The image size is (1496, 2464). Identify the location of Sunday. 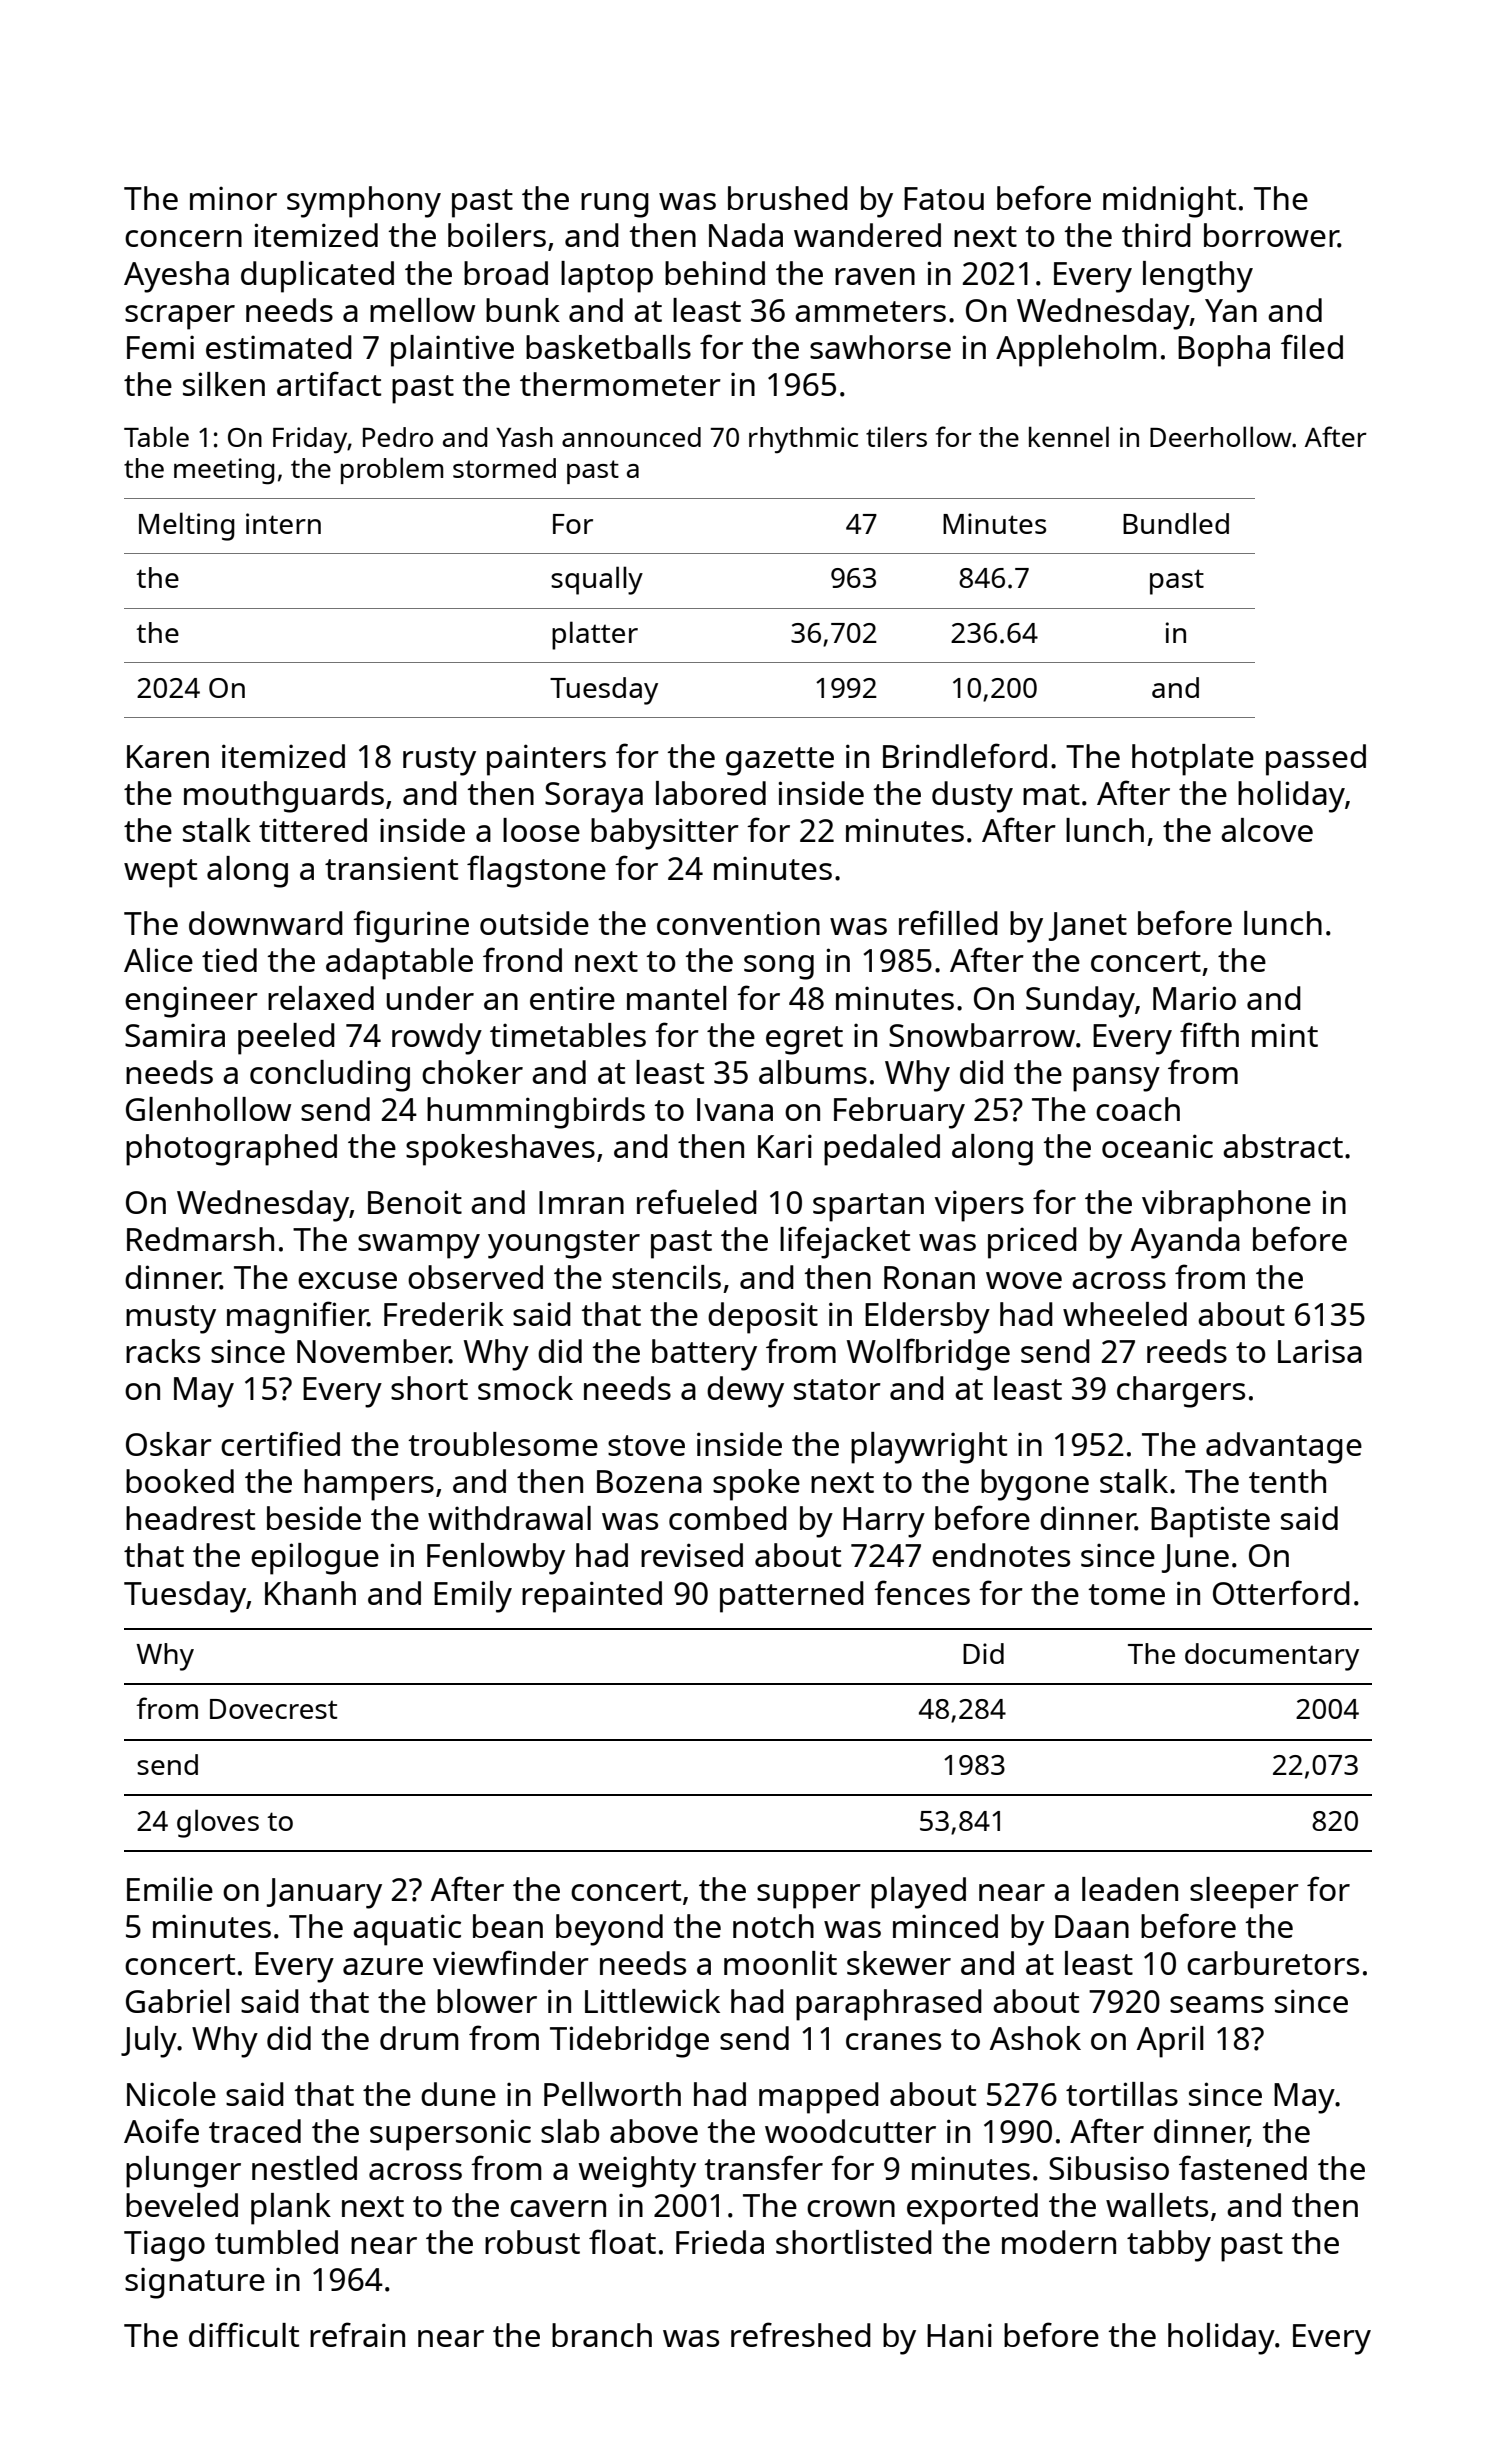
(1080, 1002).
